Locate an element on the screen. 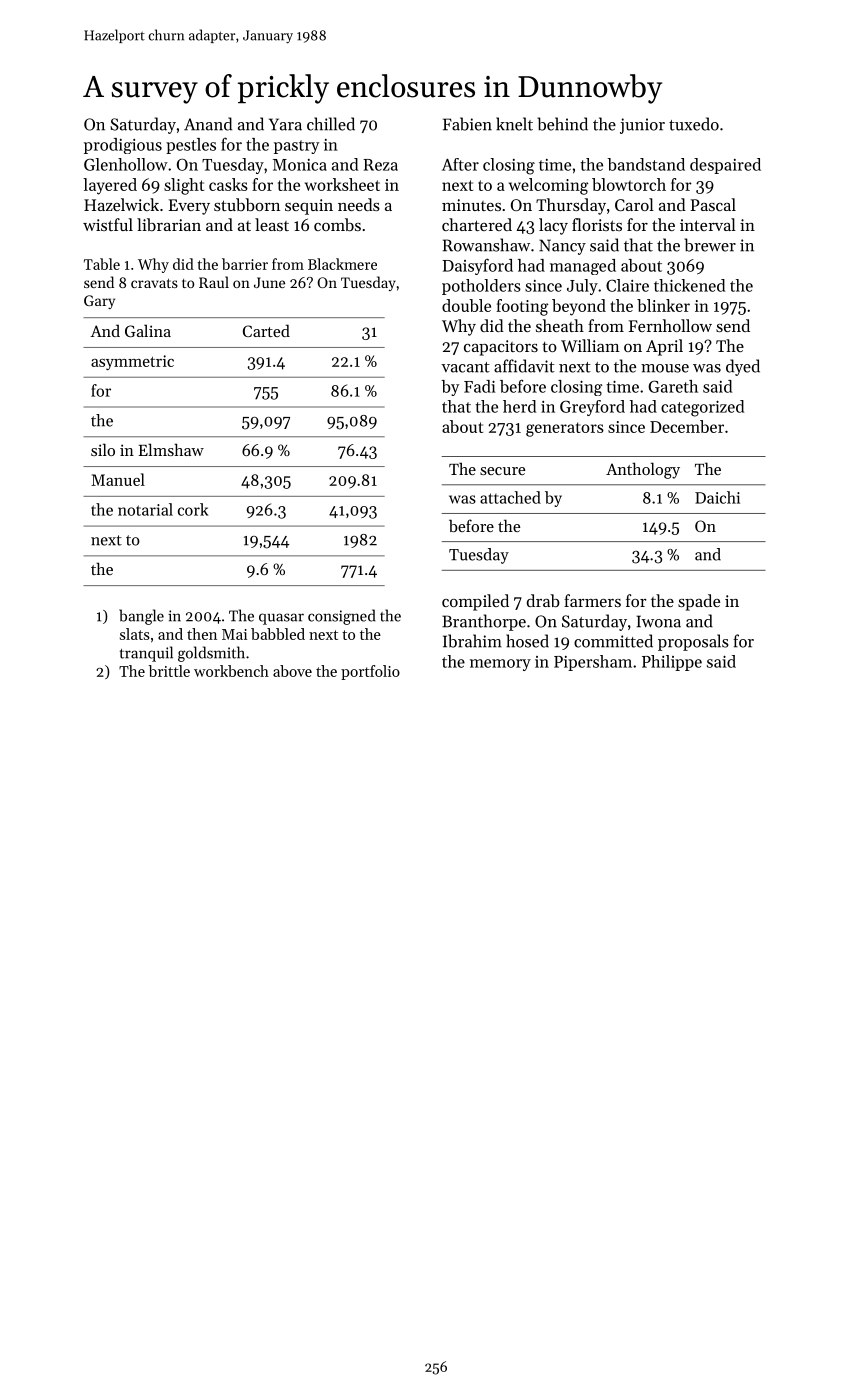  chilled is located at coordinates (331, 124).
